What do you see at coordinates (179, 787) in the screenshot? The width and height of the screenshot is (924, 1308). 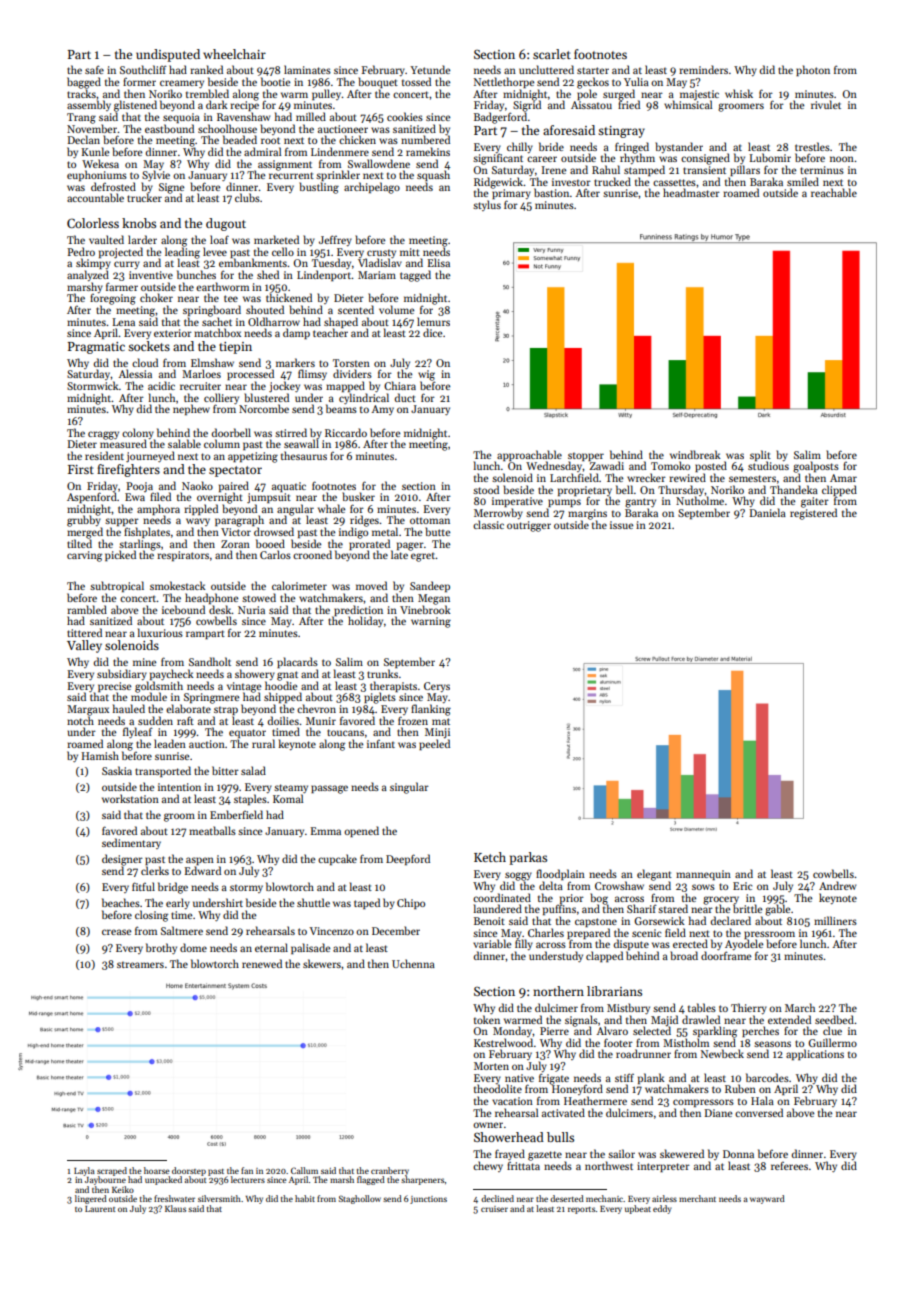 I see `intention` at bounding box center [179, 787].
